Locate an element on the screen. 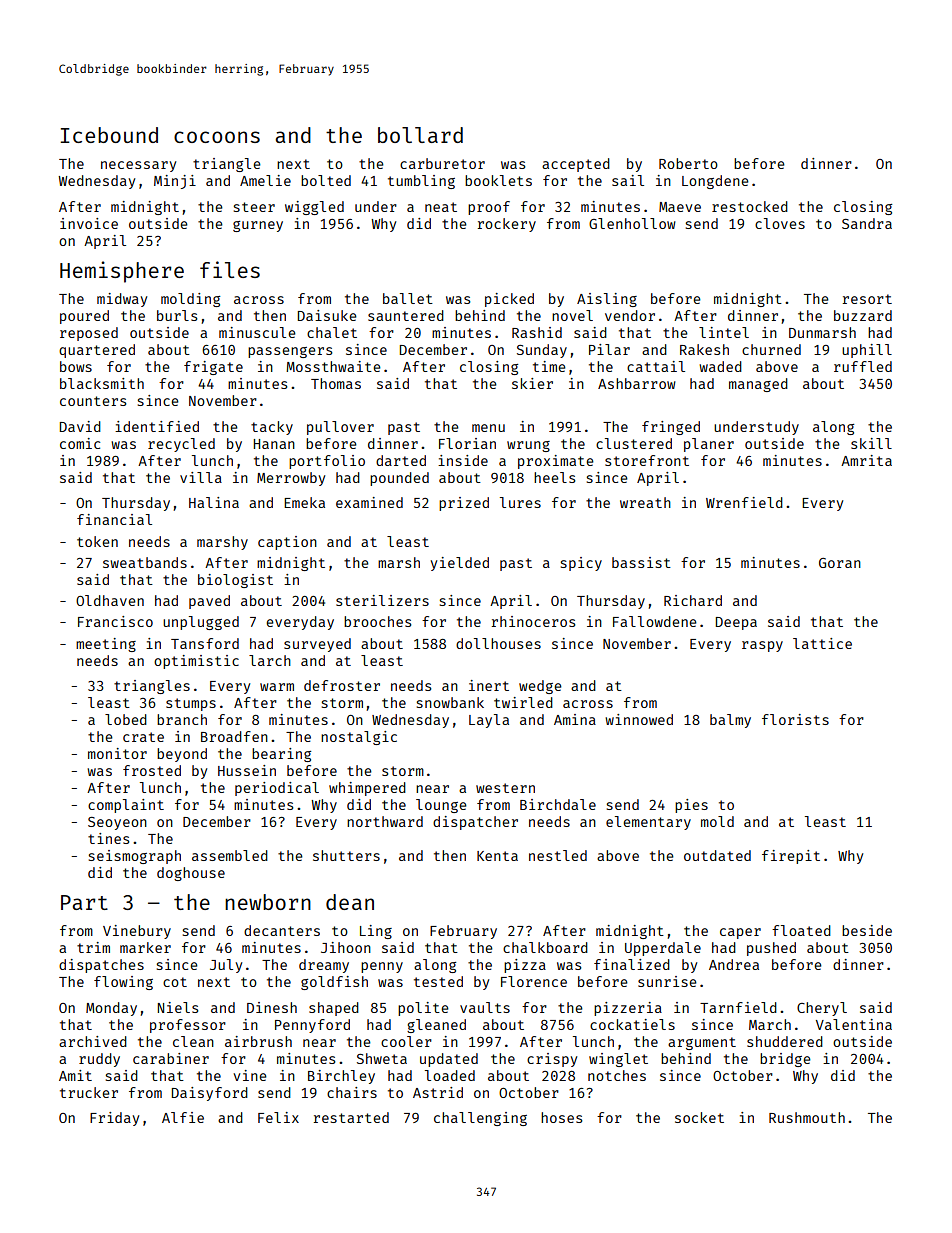 This screenshot has width=952, height=1233. Rakesh is located at coordinates (704, 349).
